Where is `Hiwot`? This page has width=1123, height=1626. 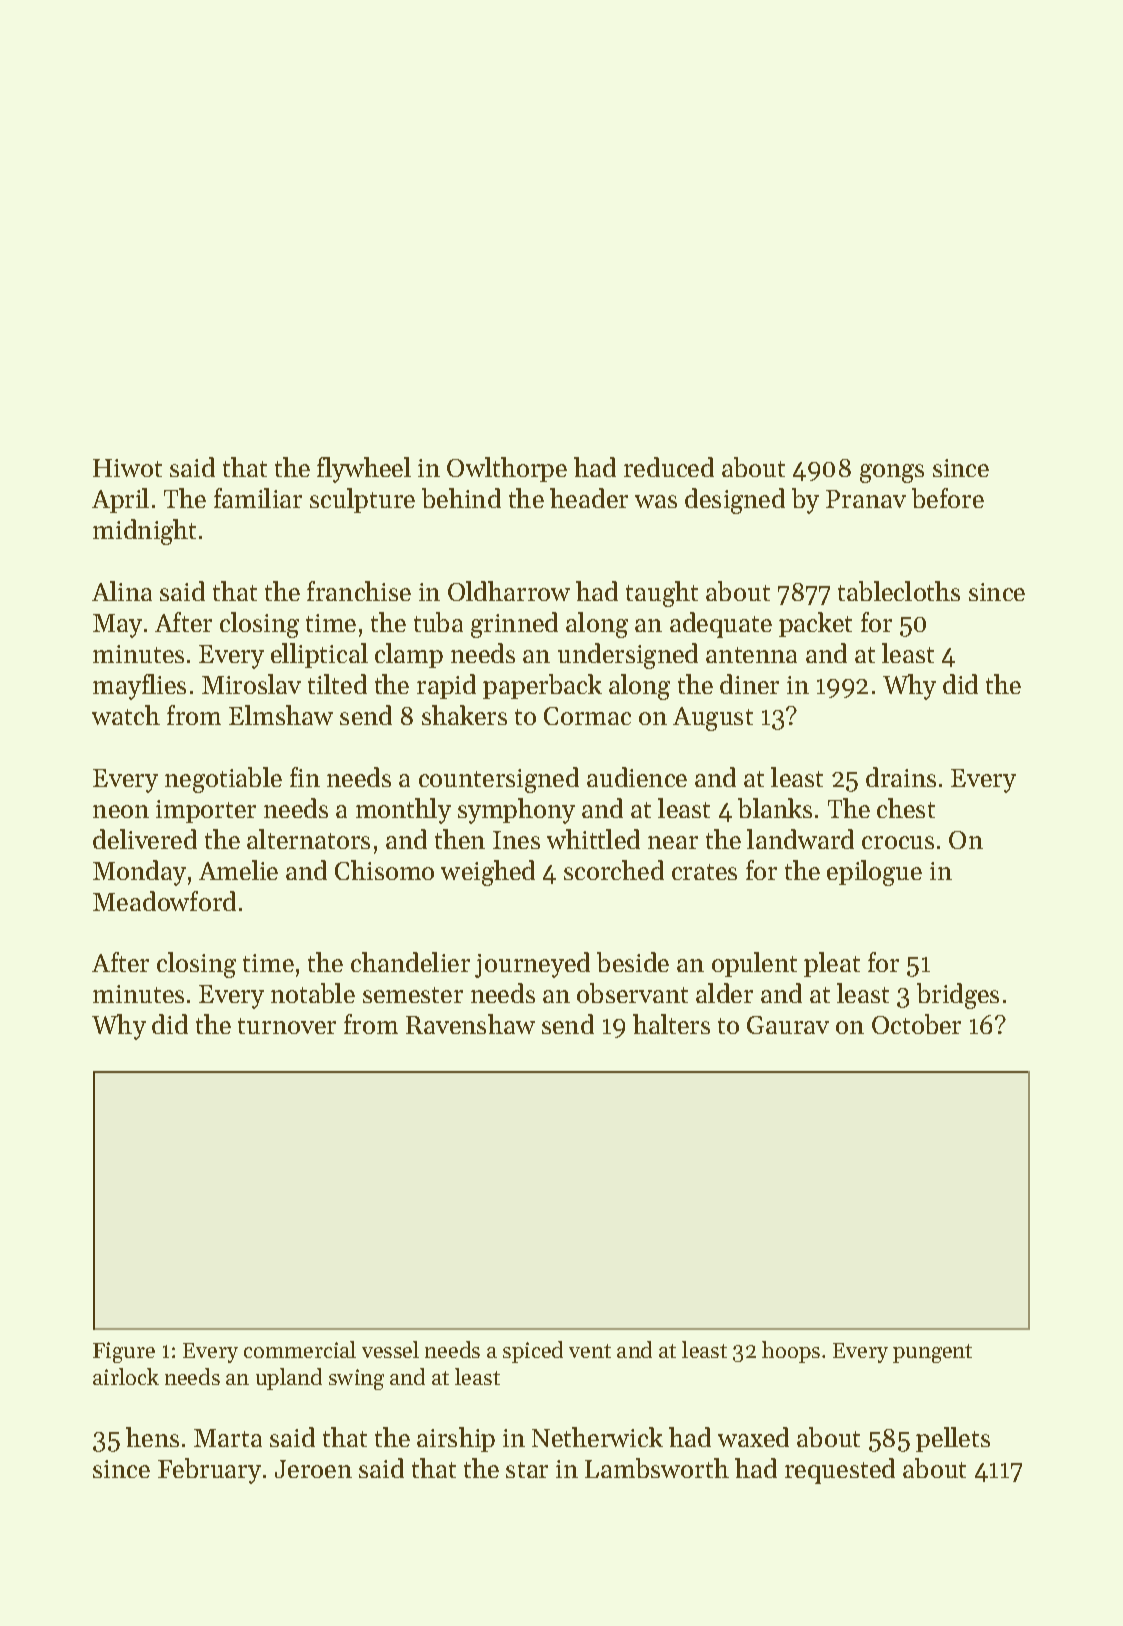
Hiwot is located at coordinates (127, 468).
